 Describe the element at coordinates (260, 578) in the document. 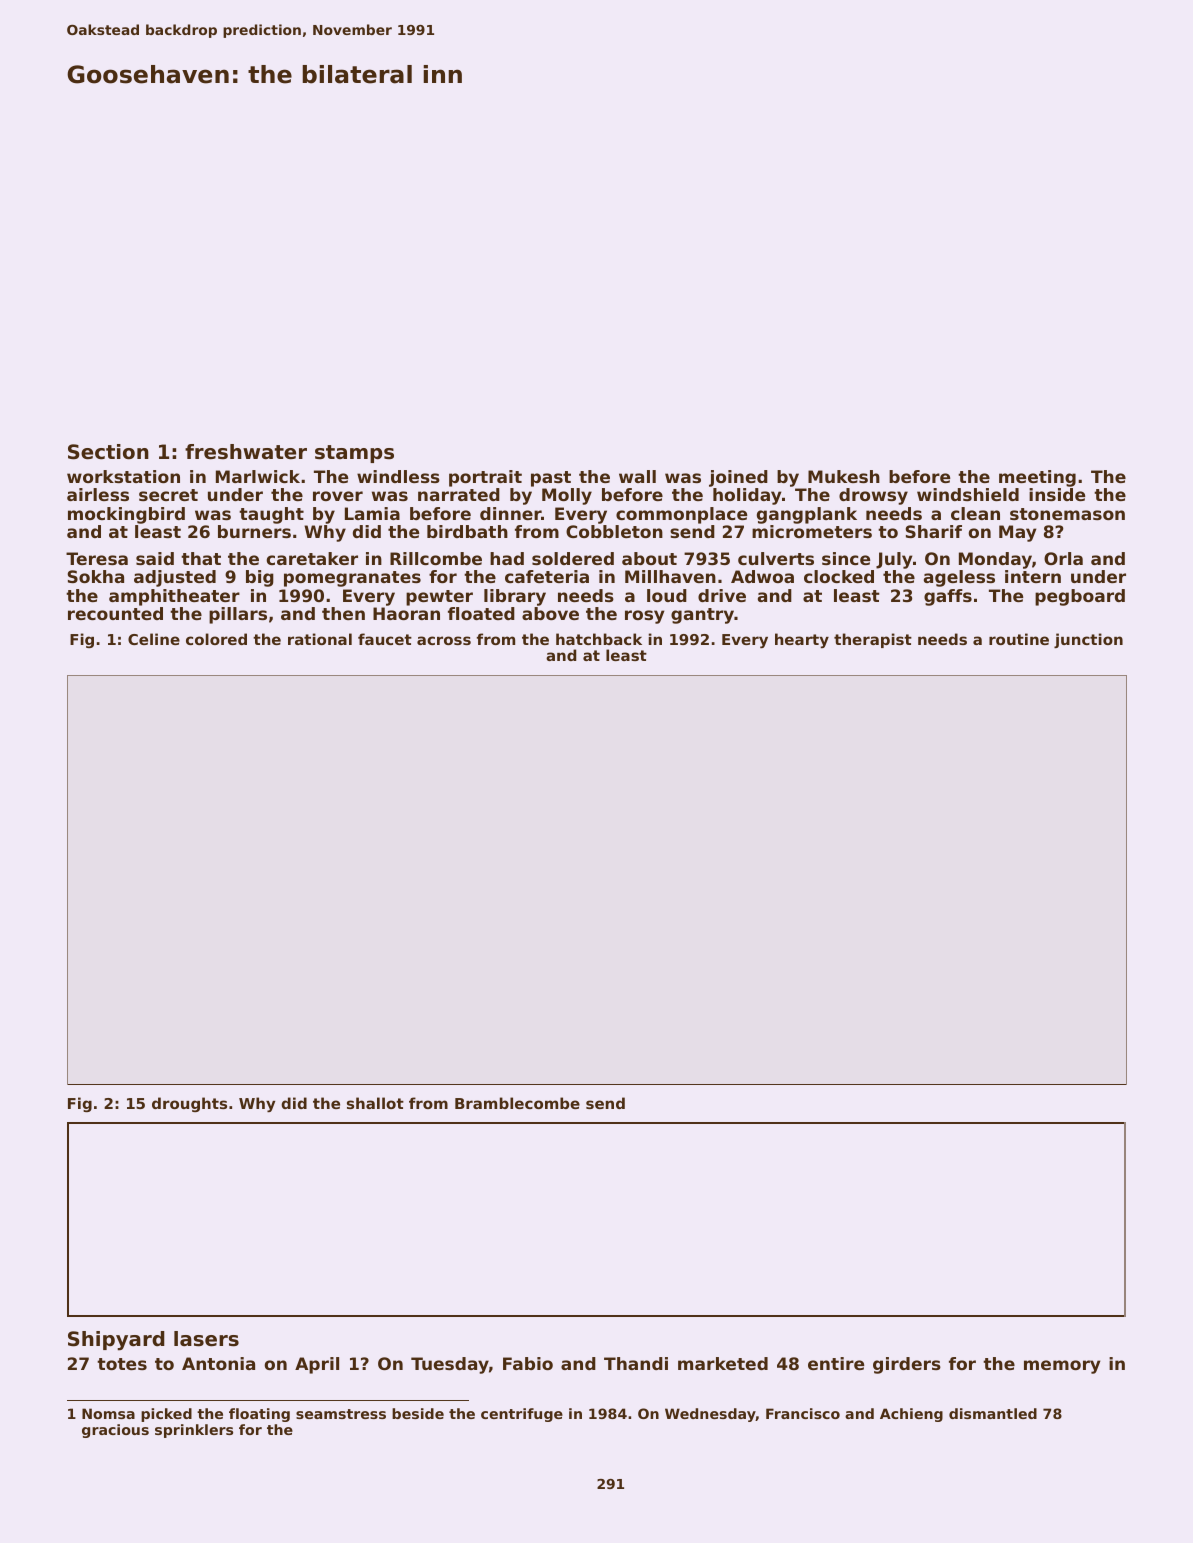

I see `big` at that location.
